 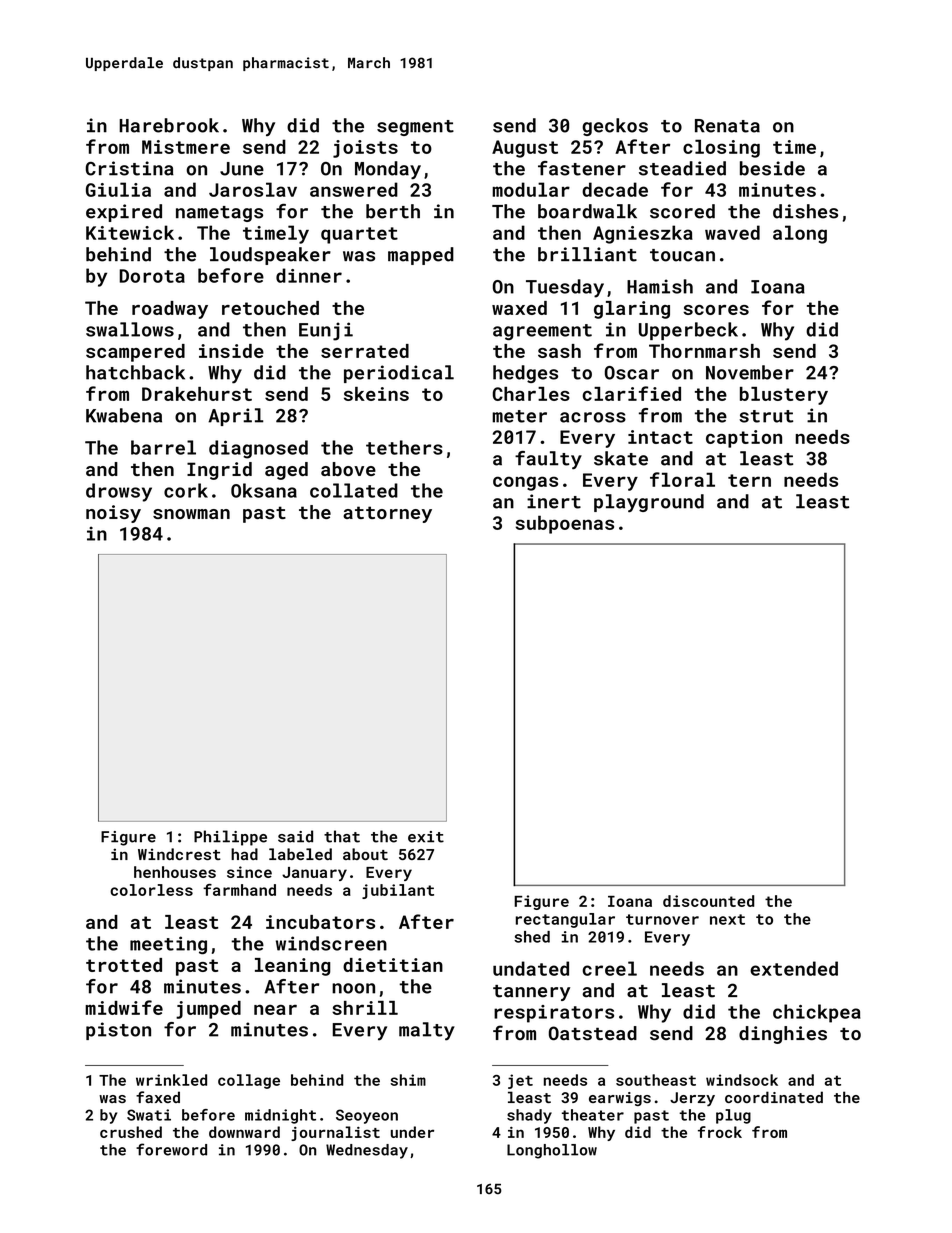 What do you see at coordinates (249, 1081) in the screenshot?
I see `collage` at bounding box center [249, 1081].
